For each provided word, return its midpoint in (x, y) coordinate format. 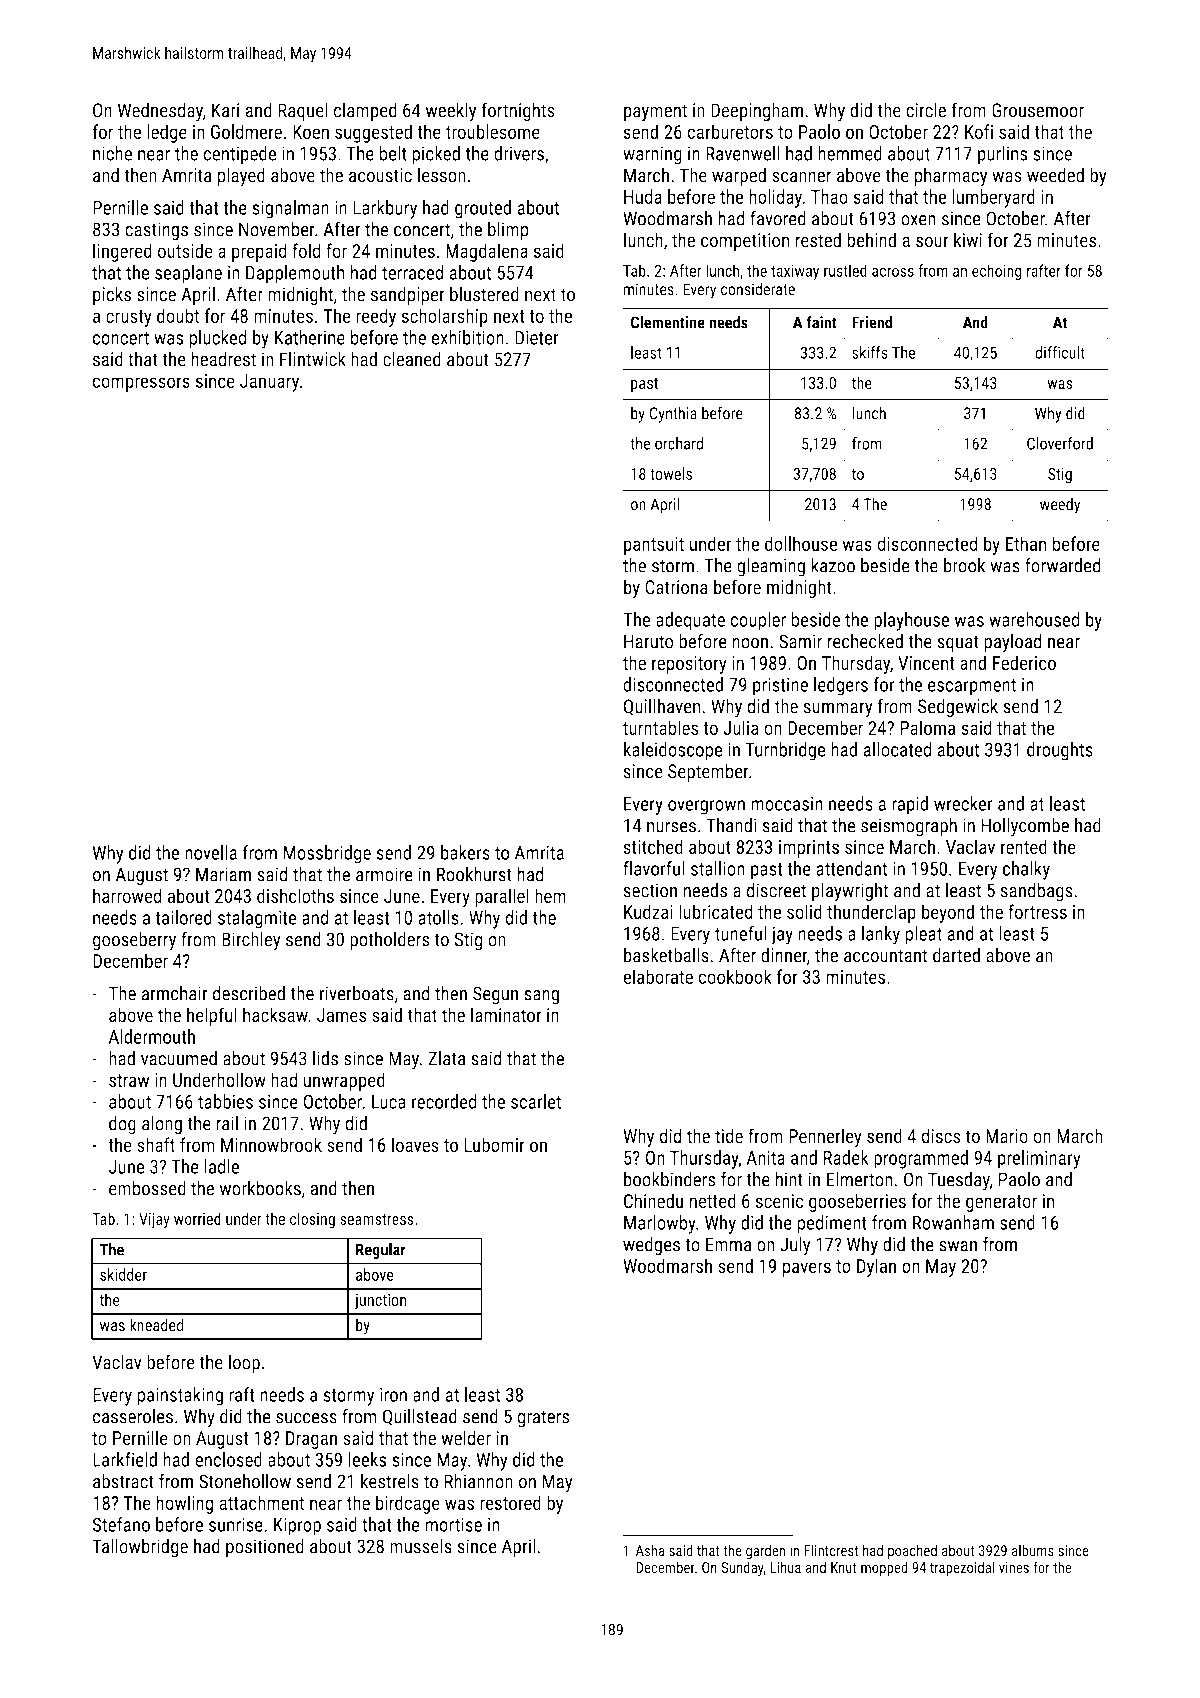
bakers (465, 852)
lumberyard (993, 198)
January (269, 383)
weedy (1060, 506)
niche (112, 153)
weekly (451, 112)
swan (958, 1246)
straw (129, 1080)
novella (211, 852)
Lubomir (494, 1144)
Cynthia (673, 414)
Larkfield (125, 1459)
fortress (1037, 911)
